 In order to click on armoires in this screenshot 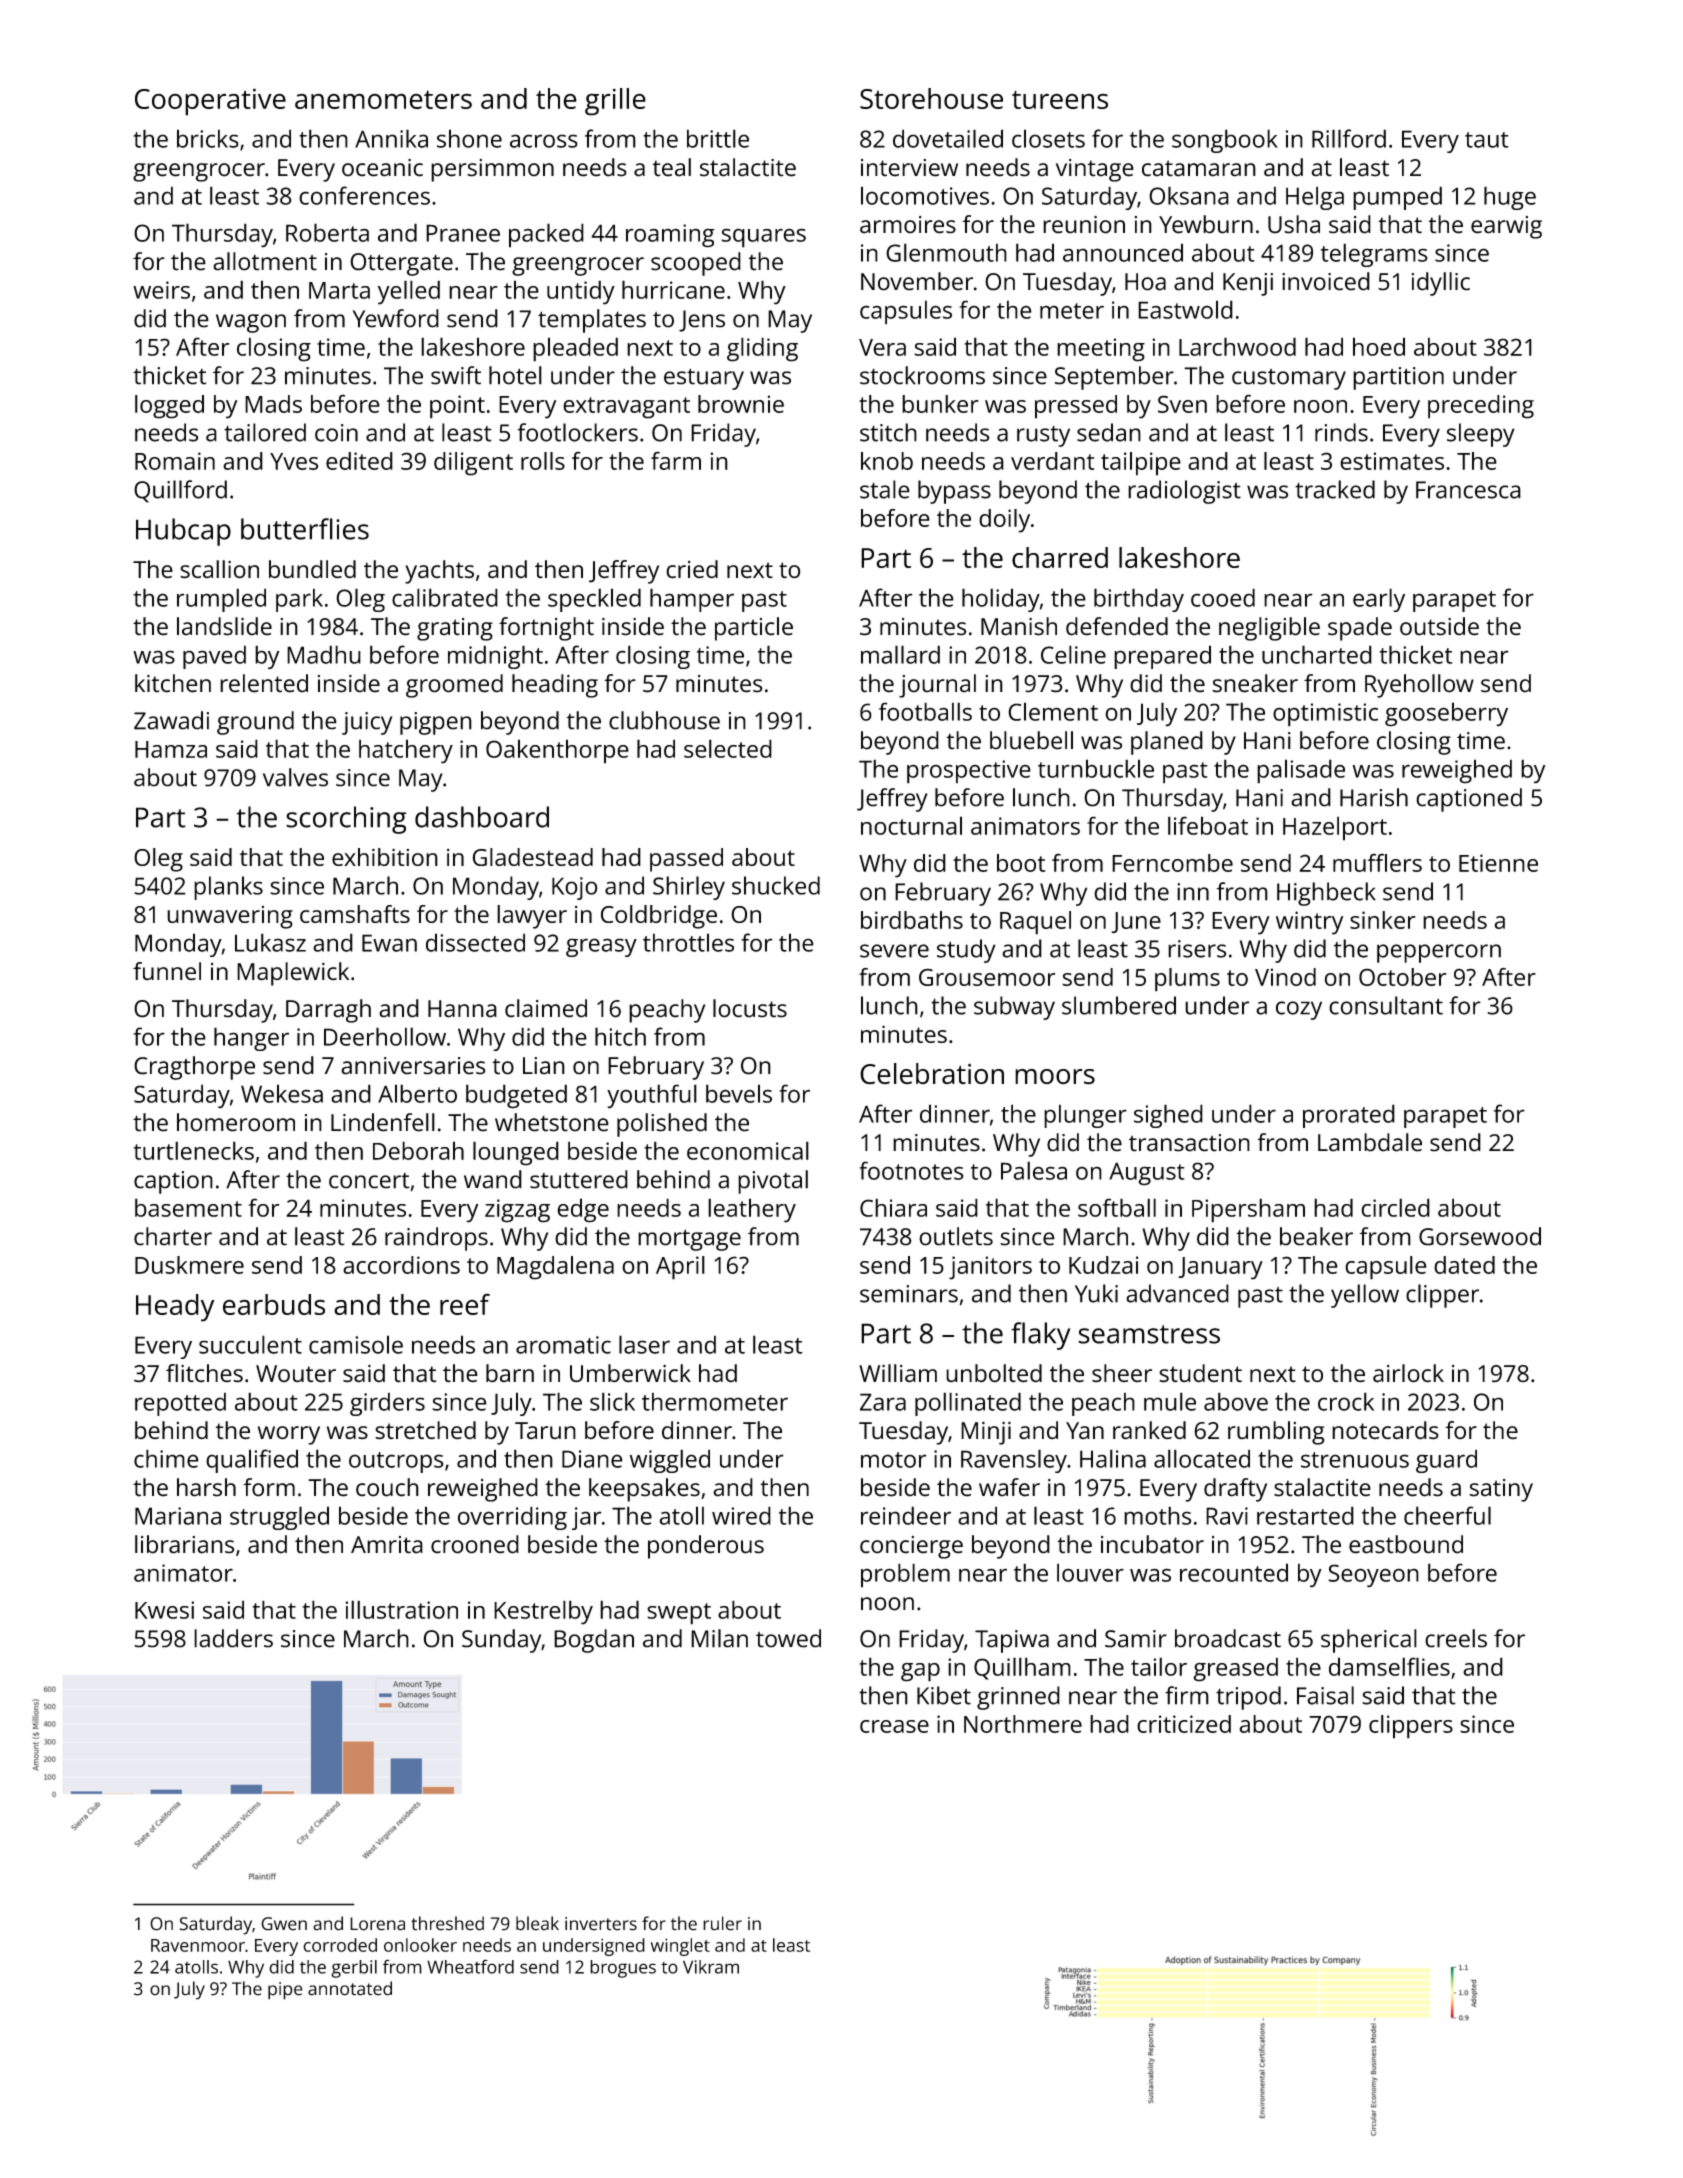, I will do `click(908, 225)`.
